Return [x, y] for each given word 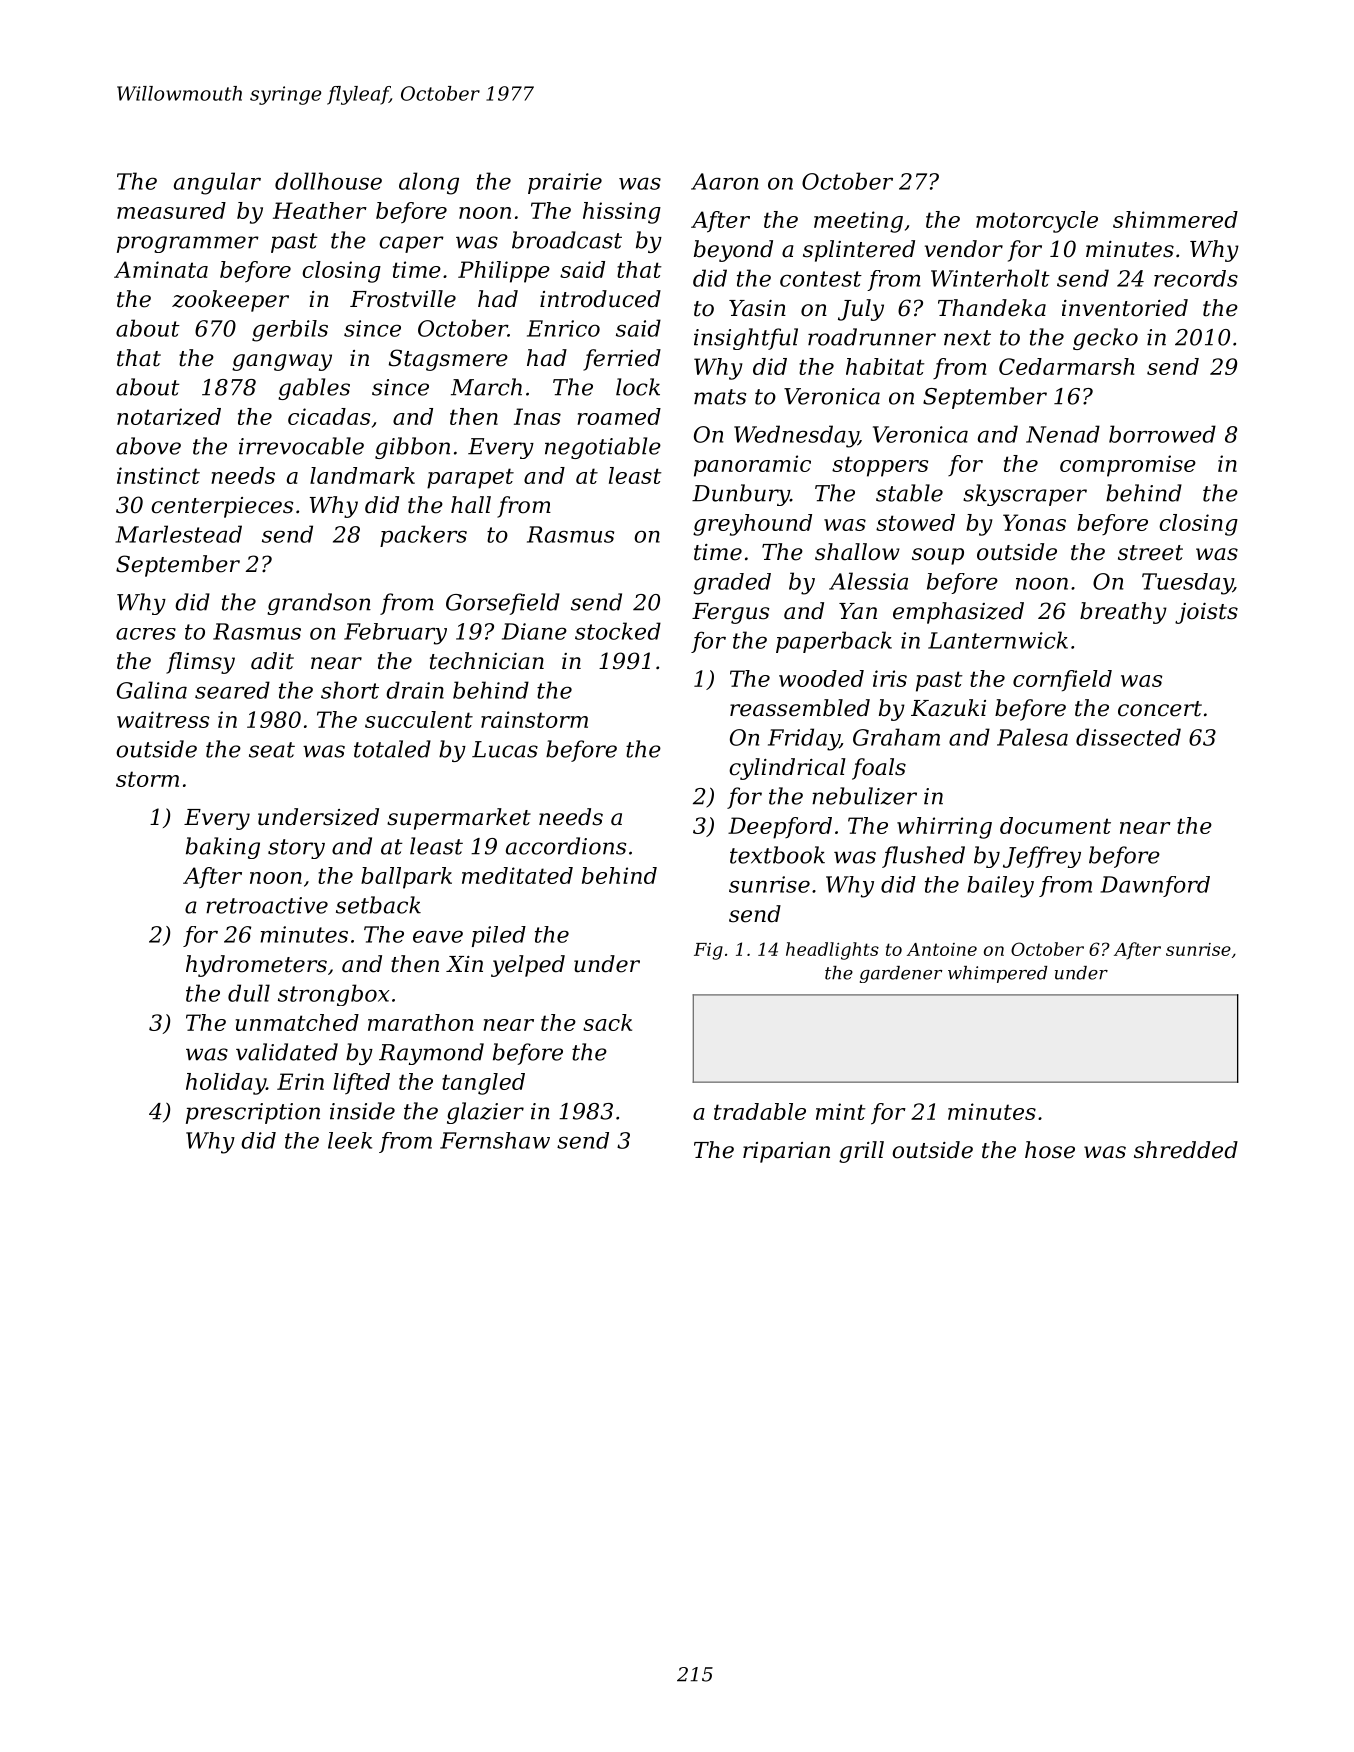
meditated [517, 875]
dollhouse [328, 181]
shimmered [1175, 219]
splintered [859, 251]
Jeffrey [1042, 857]
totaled [392, 749]
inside [362, 1111]
